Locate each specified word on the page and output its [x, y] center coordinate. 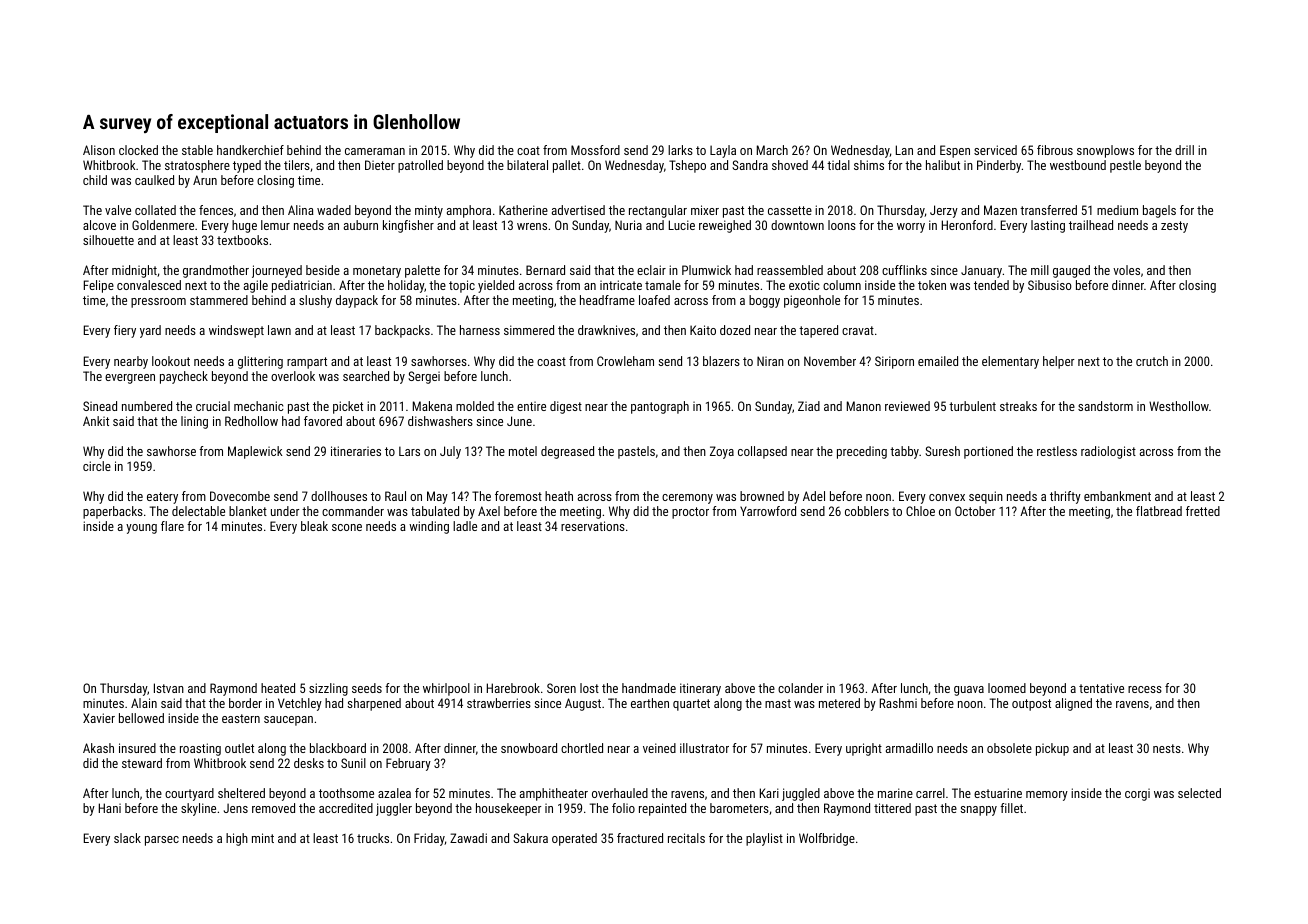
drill [1184, 150]
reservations [593, 526]
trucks [373, 838]
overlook [293, 376]
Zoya [722, 452]
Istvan [169, 688]
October [975, 511]
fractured [640, 838]
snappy [979, 811]
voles [1126, 270]
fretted [1203, 511]
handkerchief [250, 150]
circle [97, 466]
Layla [723, 151]
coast [551, 361]
